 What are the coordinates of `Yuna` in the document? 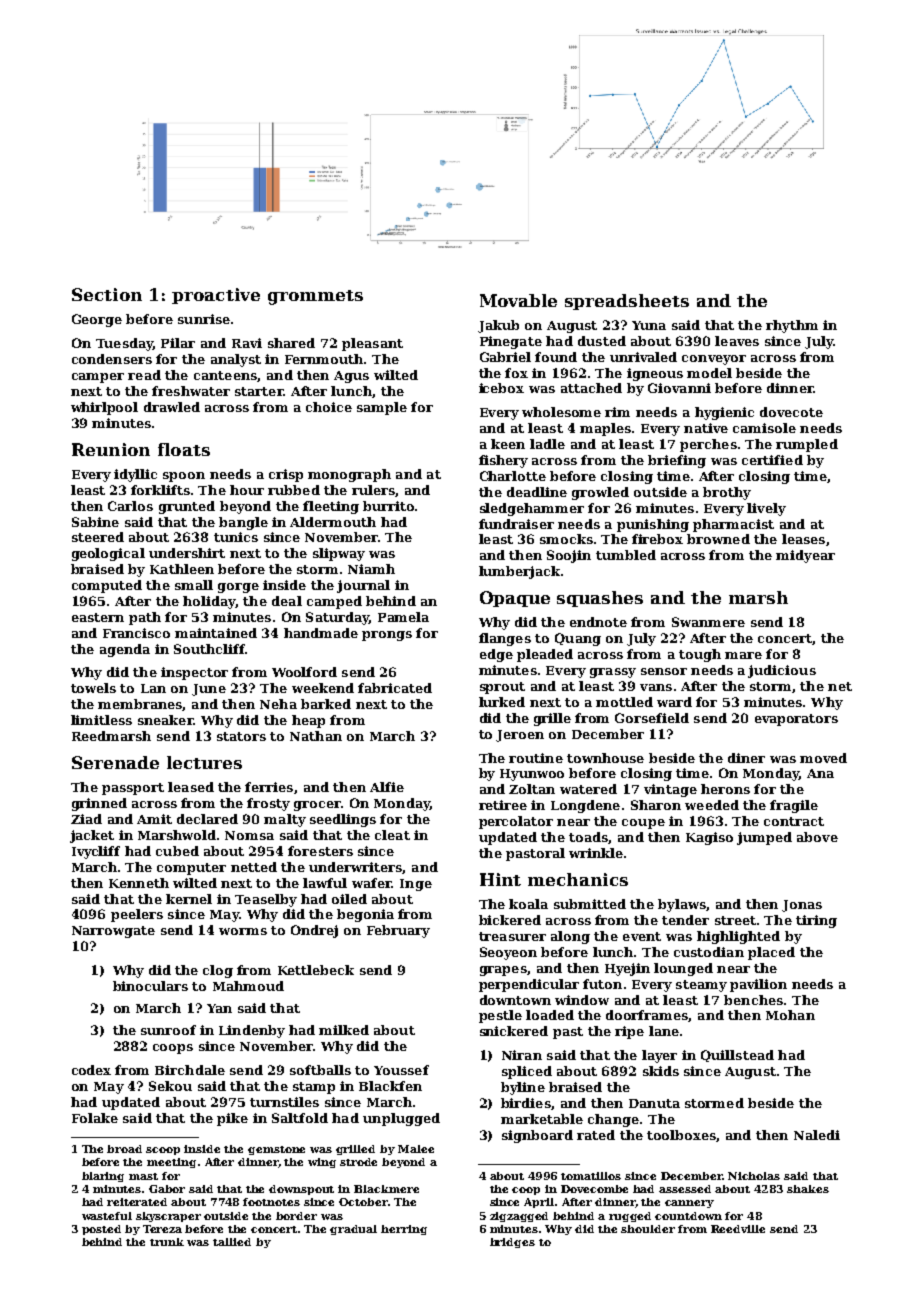 It's located at (649, 325).
